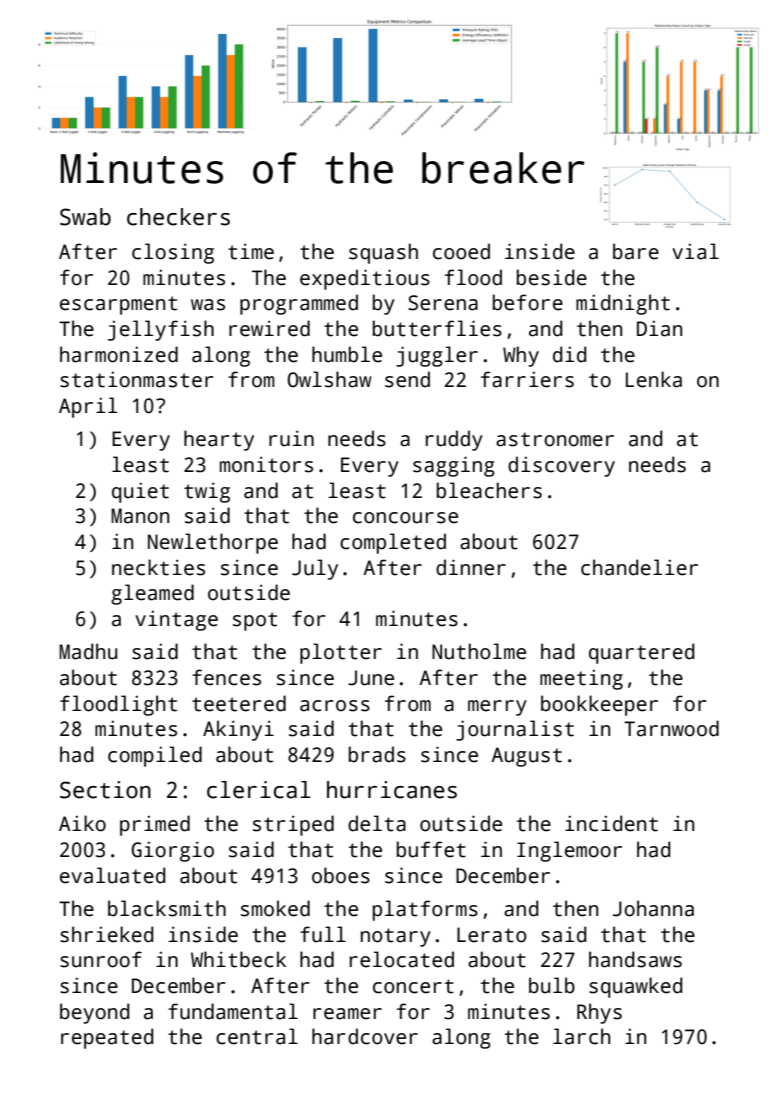  I want to click on squash, so click(383, 253).
